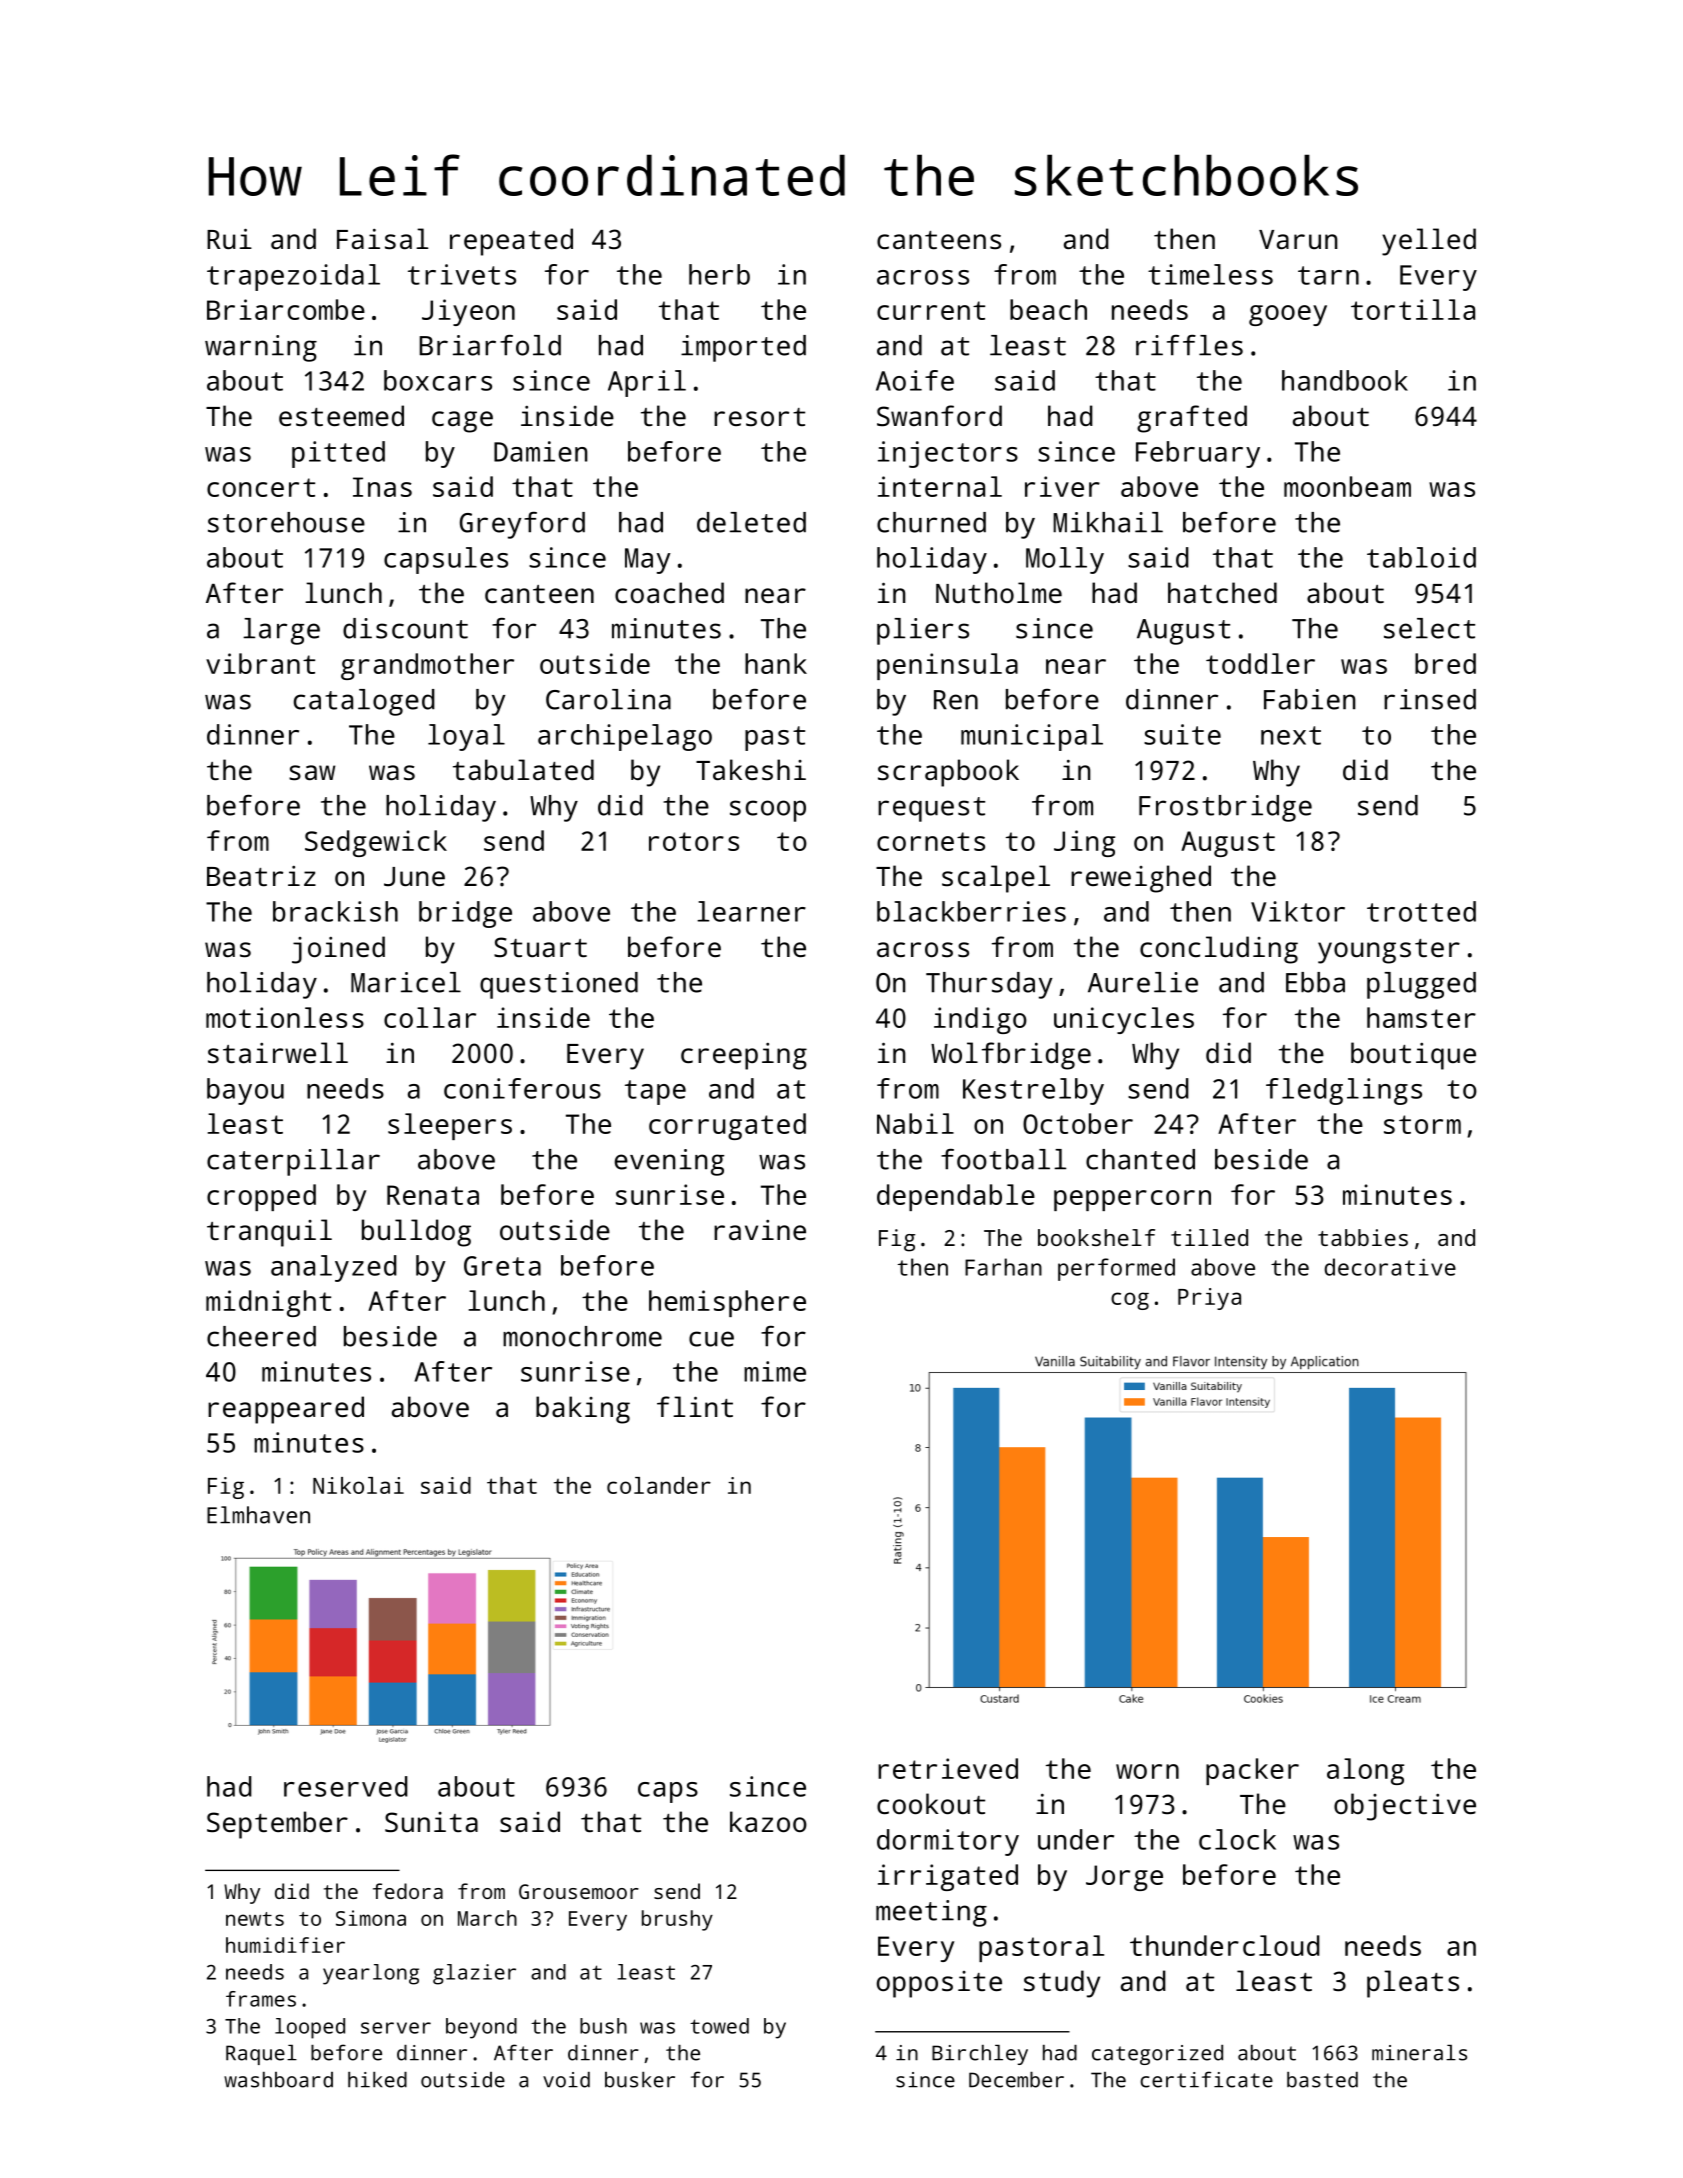 The height and width of the screenshot is (2178, 1683). I want to click on bred, so click(1445, 663).
